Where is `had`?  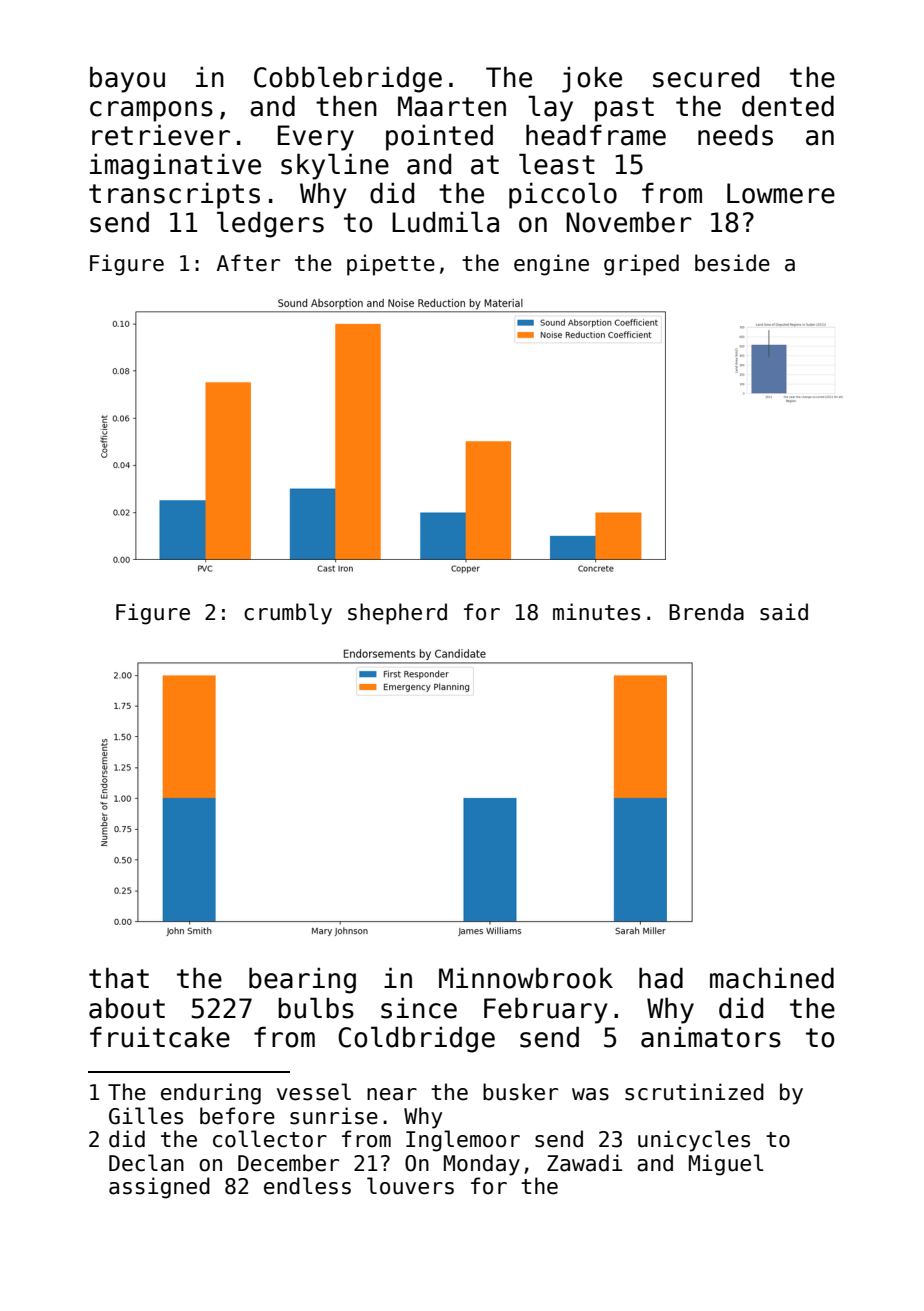 had is located at coordinates (661, 978).
